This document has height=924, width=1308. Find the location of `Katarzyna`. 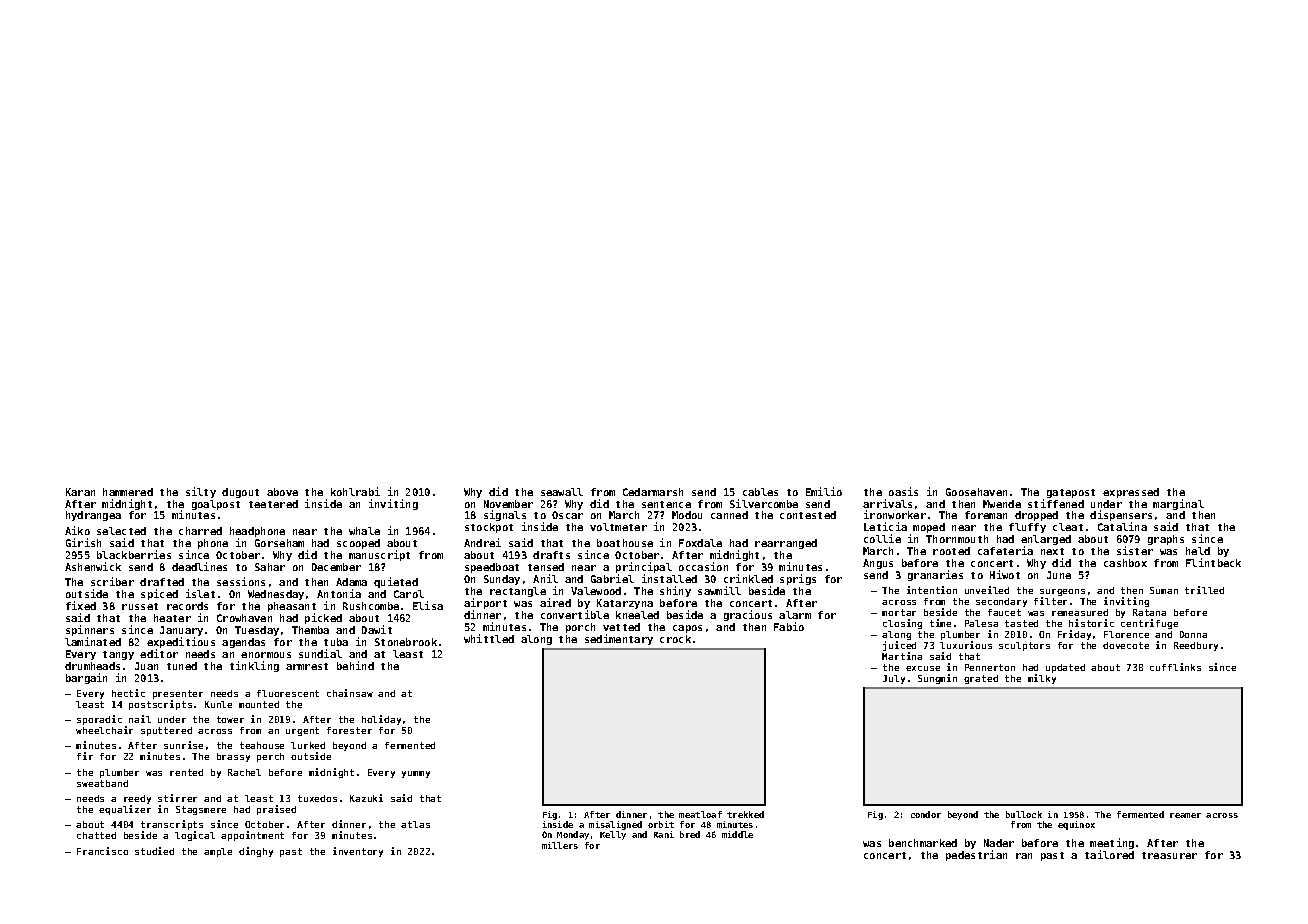

Katarzyna is located at coordinates (625, 604).
